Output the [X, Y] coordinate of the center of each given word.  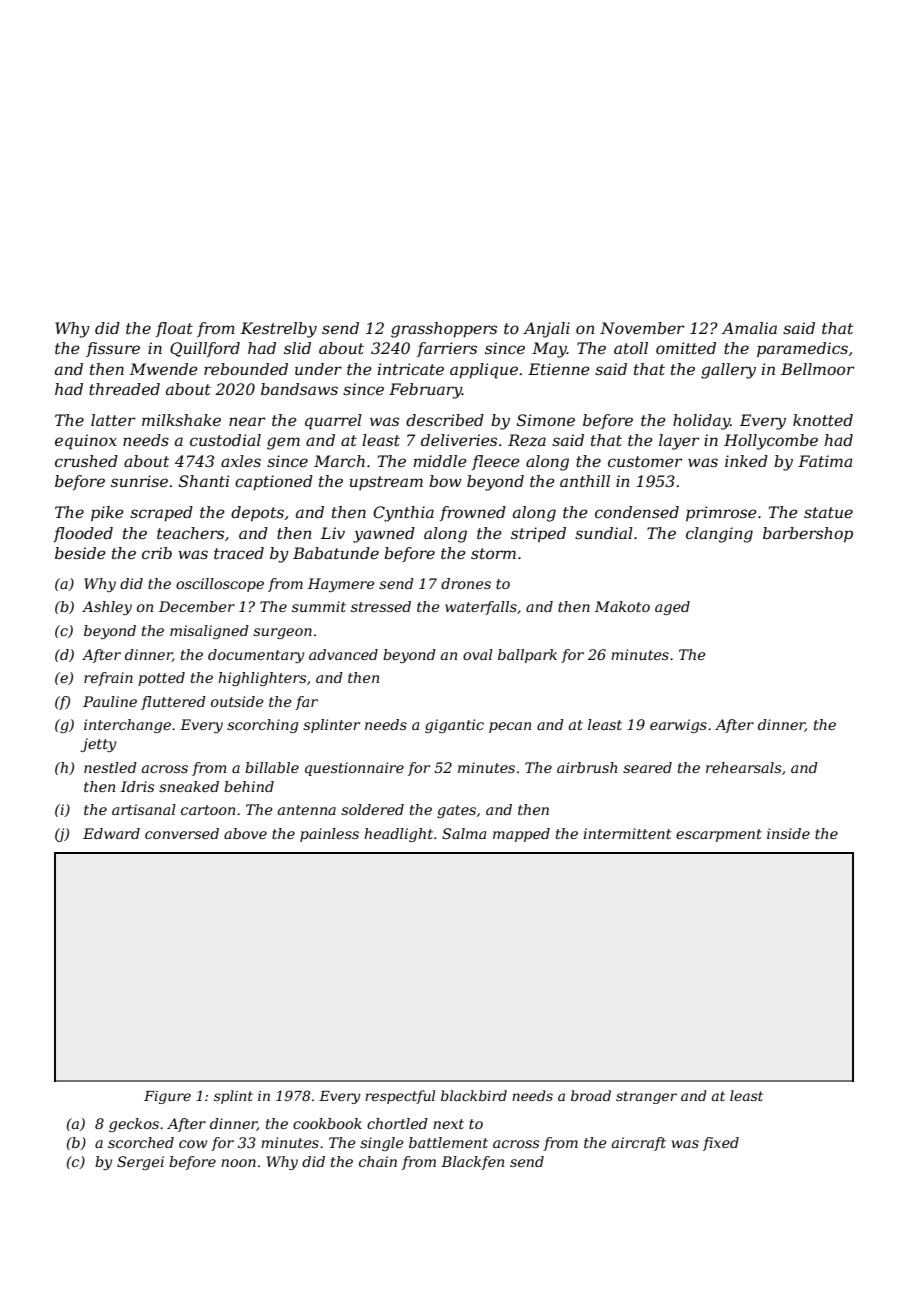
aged [672, 608]
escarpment [719, 835]
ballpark [527, 656]
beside [80, 553]
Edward [111, 833]
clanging [719, 535]
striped [538, 535]
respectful [400, 1097]
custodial [225, 440]
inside [788, 833]
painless [329, 835]
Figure [167, 1097]
